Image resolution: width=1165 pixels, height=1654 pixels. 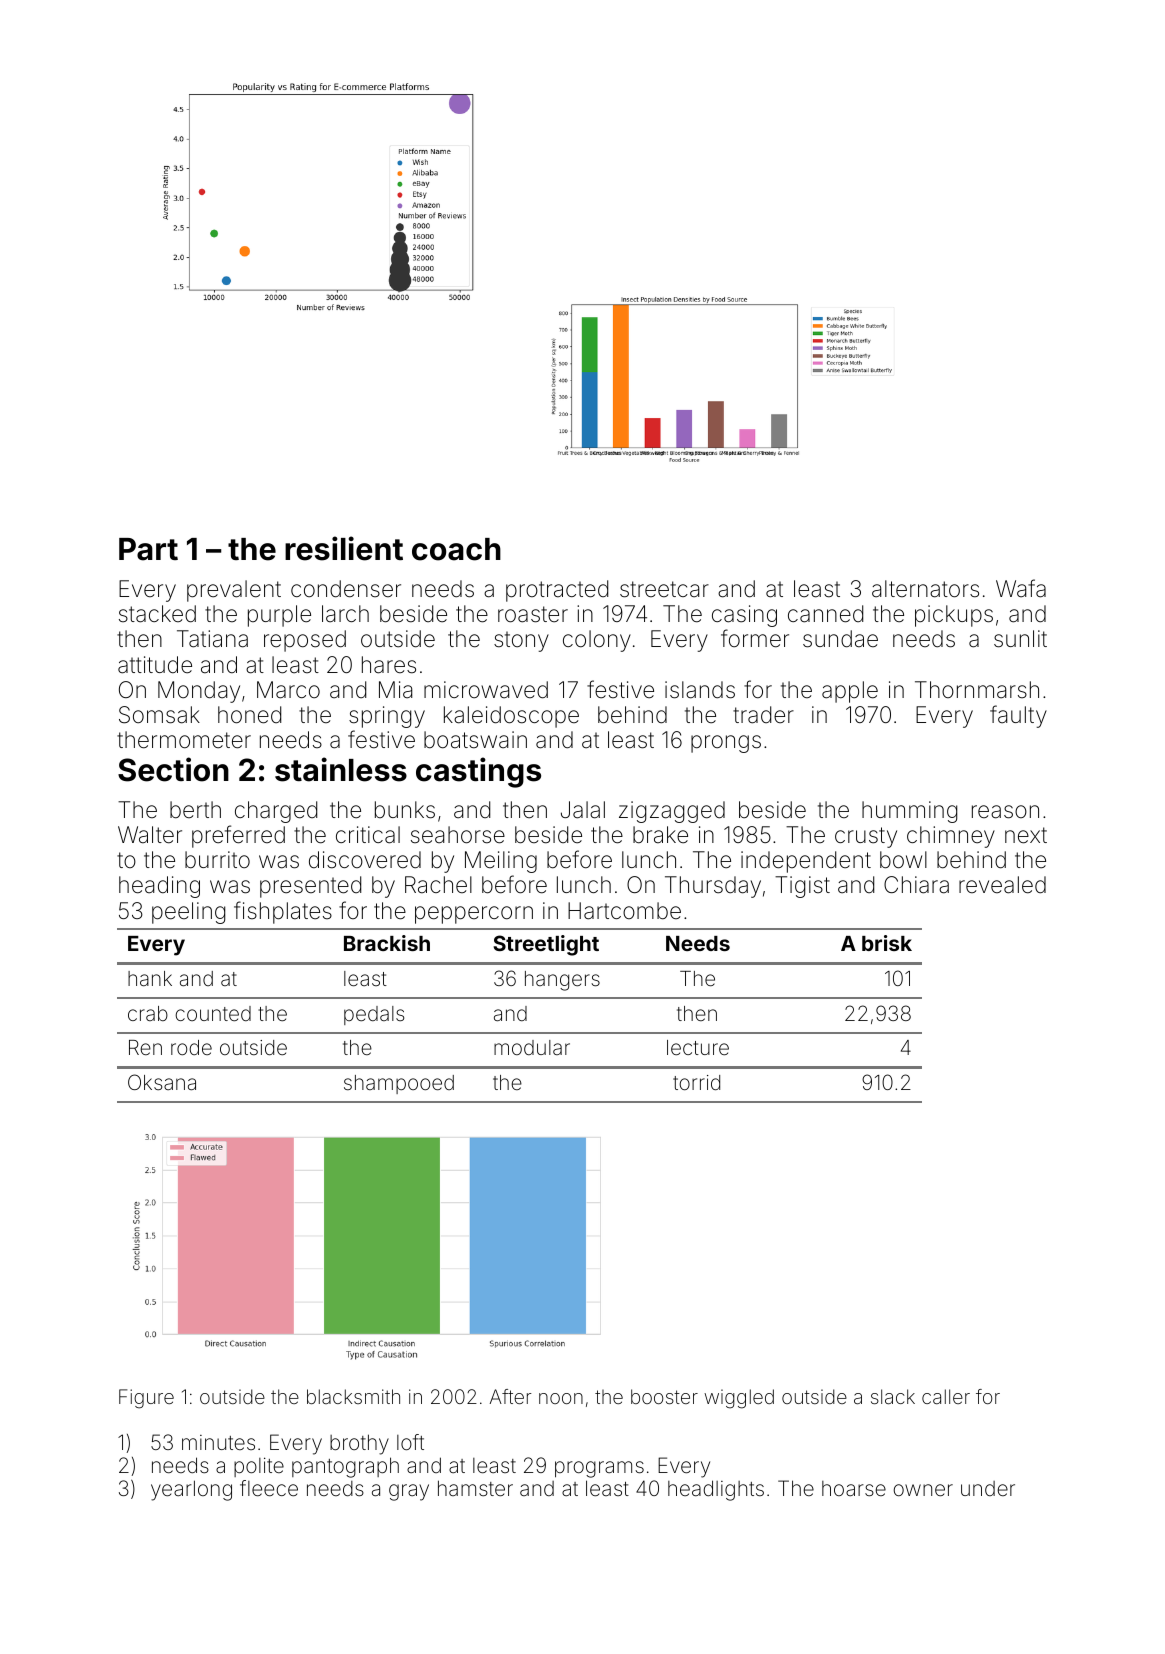 What do you see at coordinates (1018, 716) in the screenshot?
I see `faulty` at bounding box center [1018, 716].
